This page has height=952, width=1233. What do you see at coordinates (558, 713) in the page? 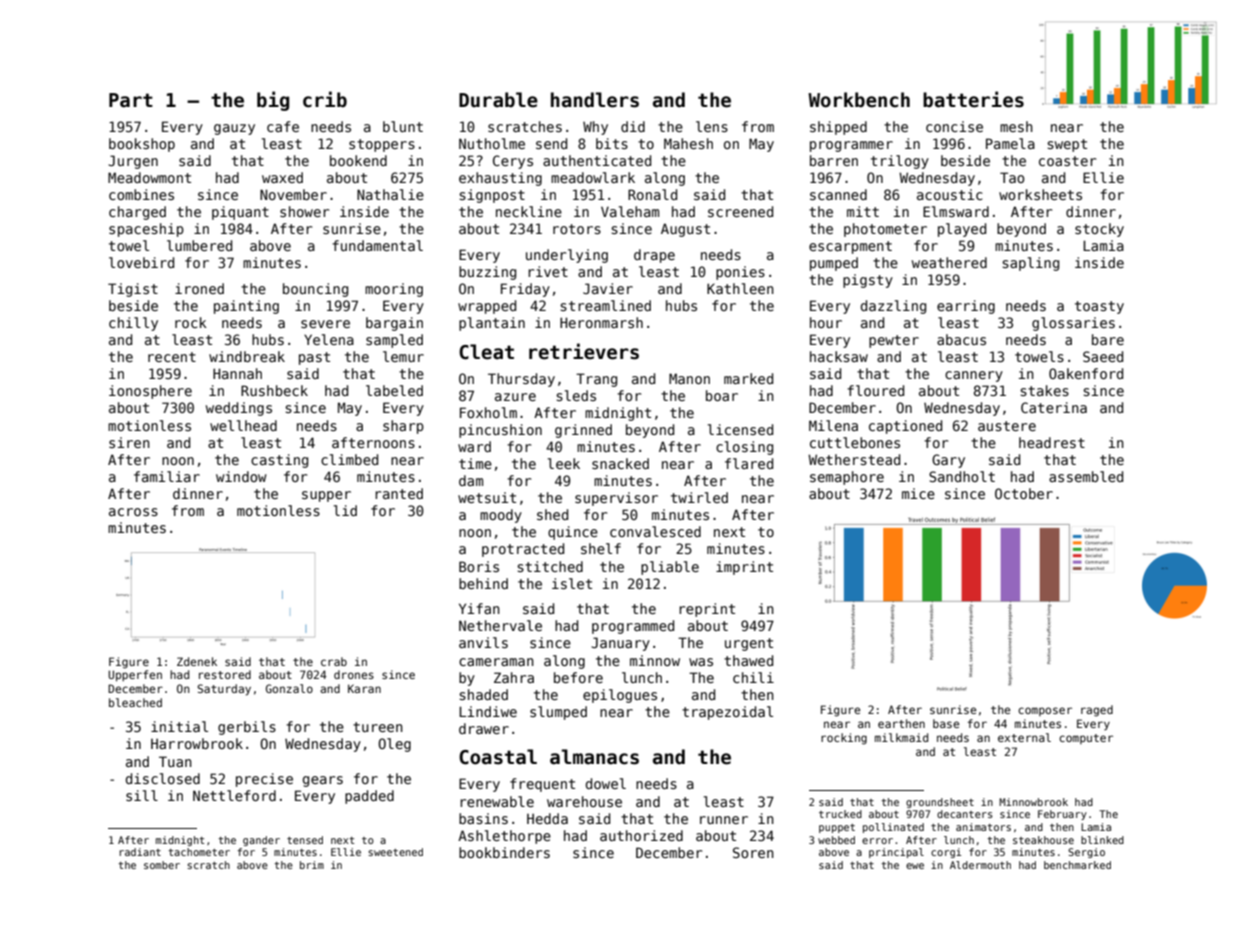
I see `slumped` at bounding box center [558, 713].
